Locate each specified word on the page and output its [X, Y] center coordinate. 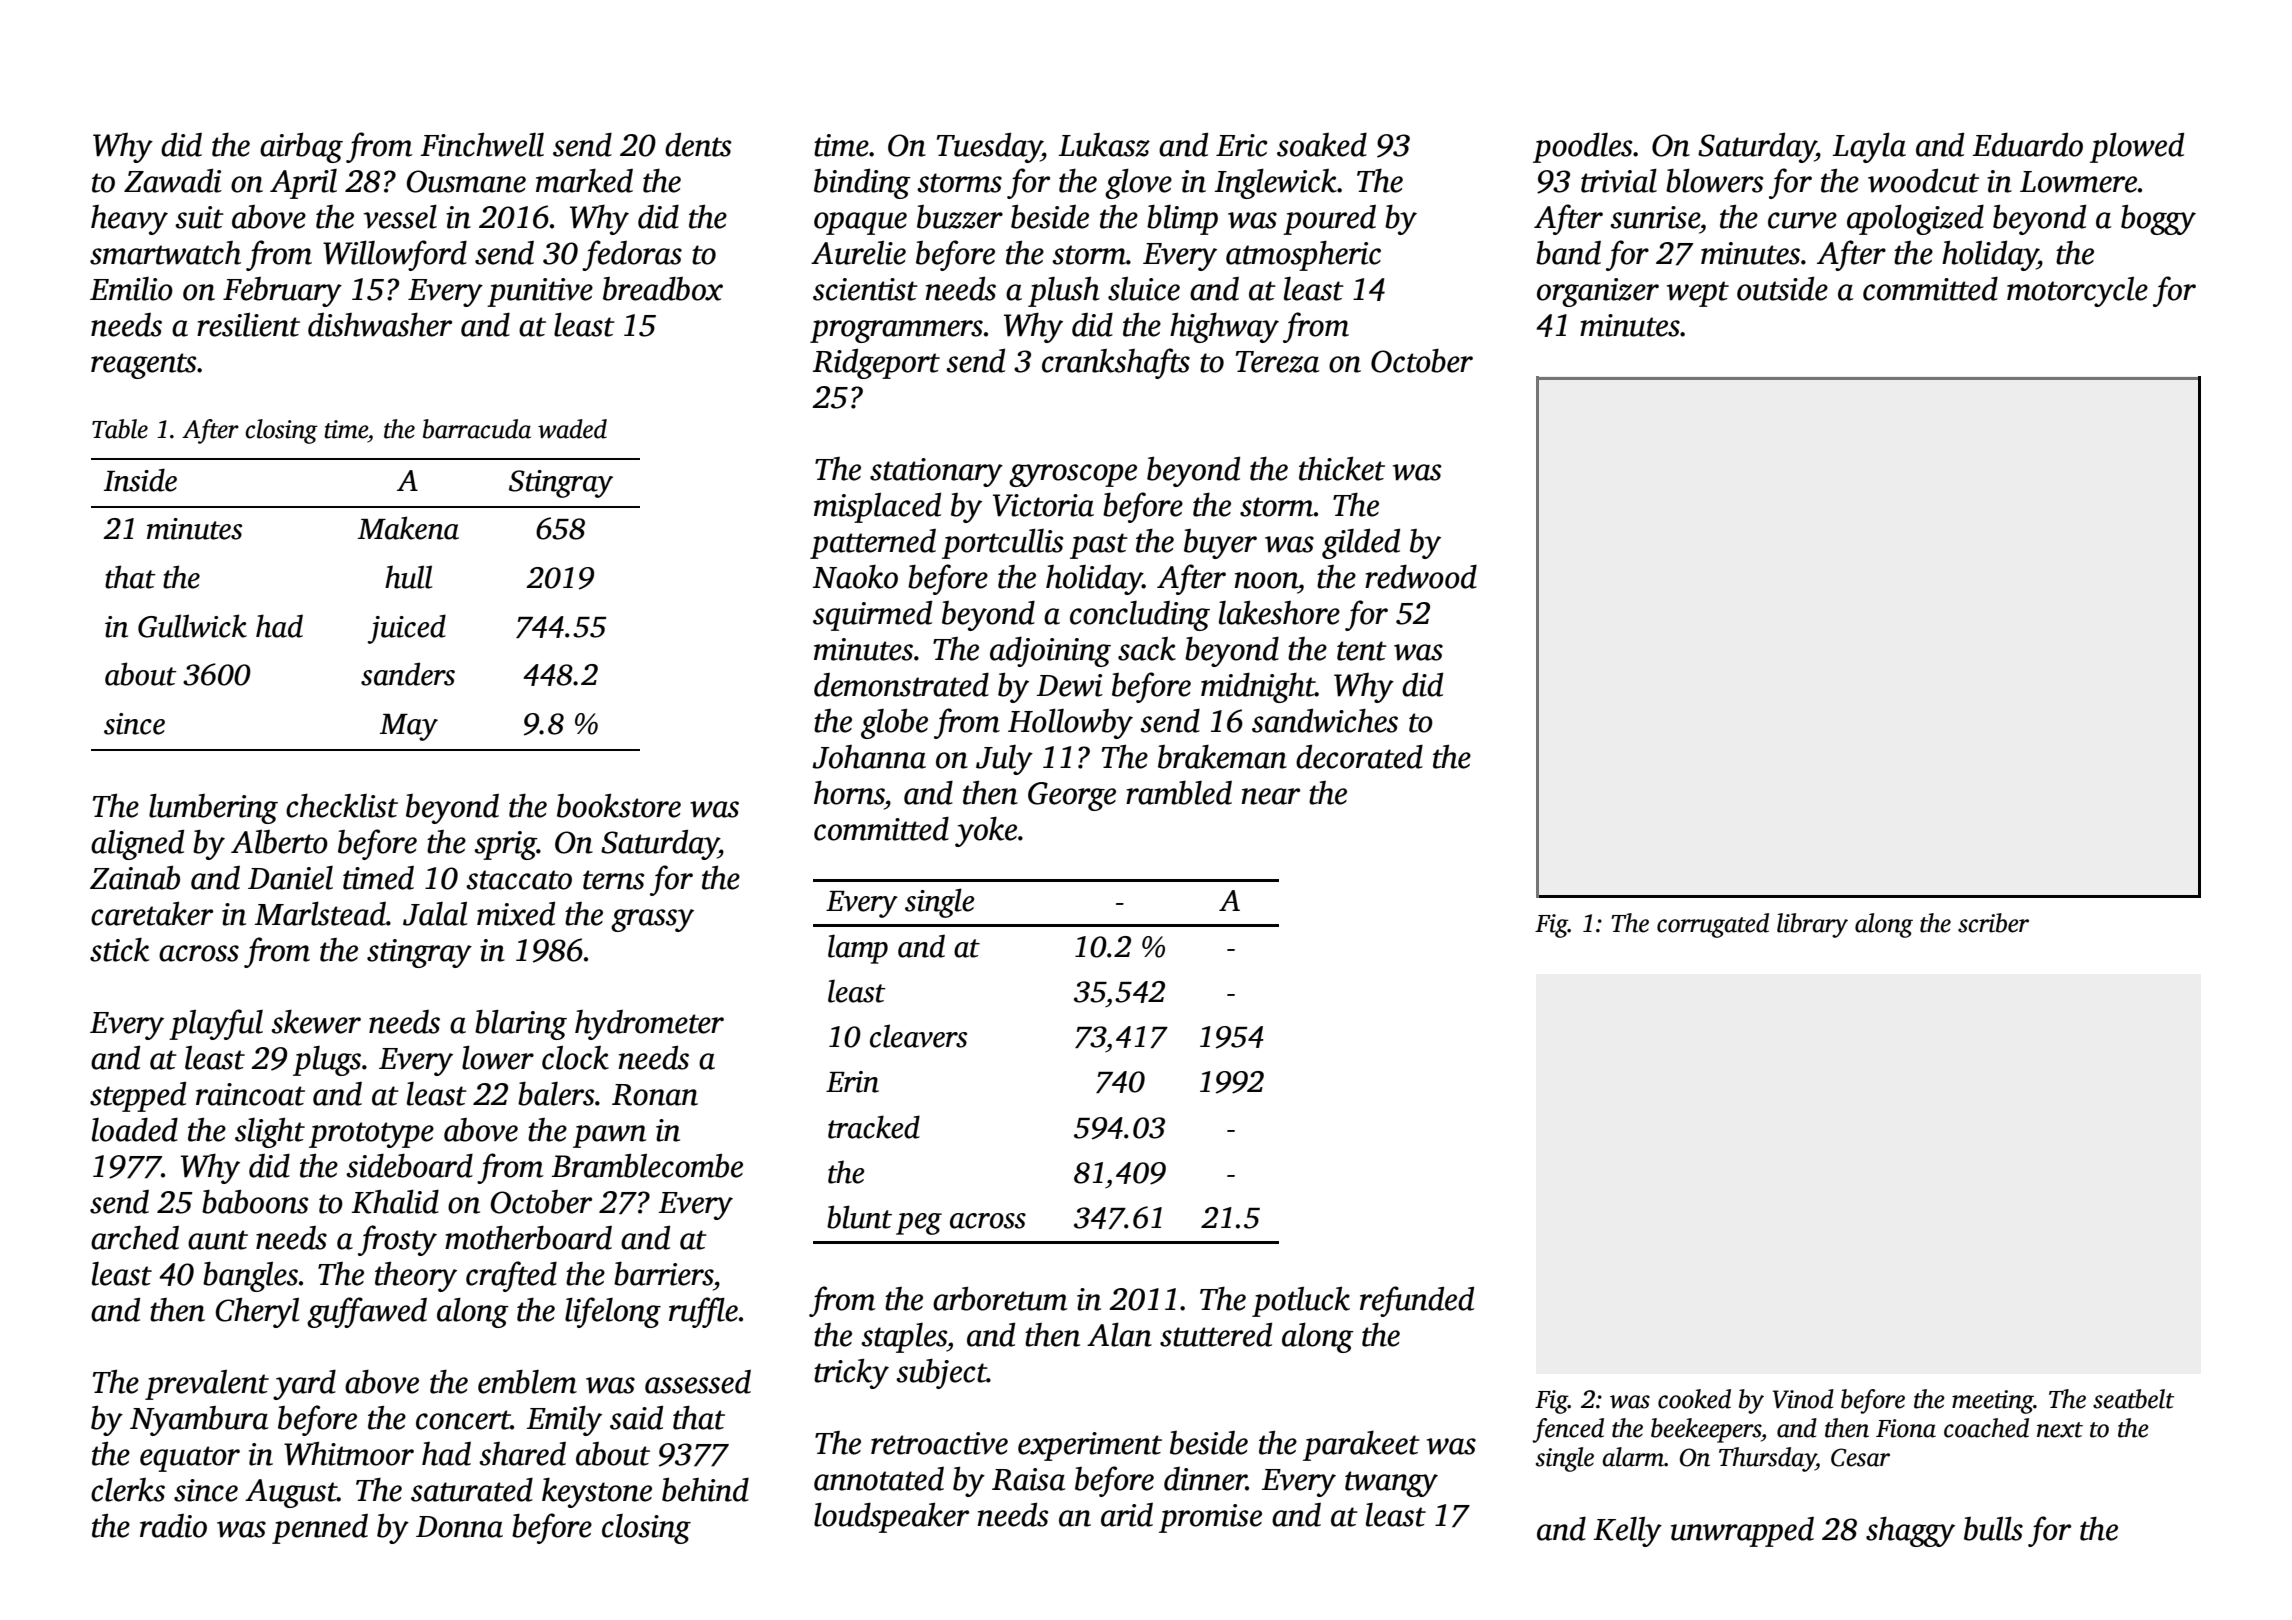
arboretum [1000, 1299]
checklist [342, 806]
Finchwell [482, 145]
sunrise [1655, 217]
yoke [986, 832]
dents [698, 145]
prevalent [207, 1385]
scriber [1993, 923]
